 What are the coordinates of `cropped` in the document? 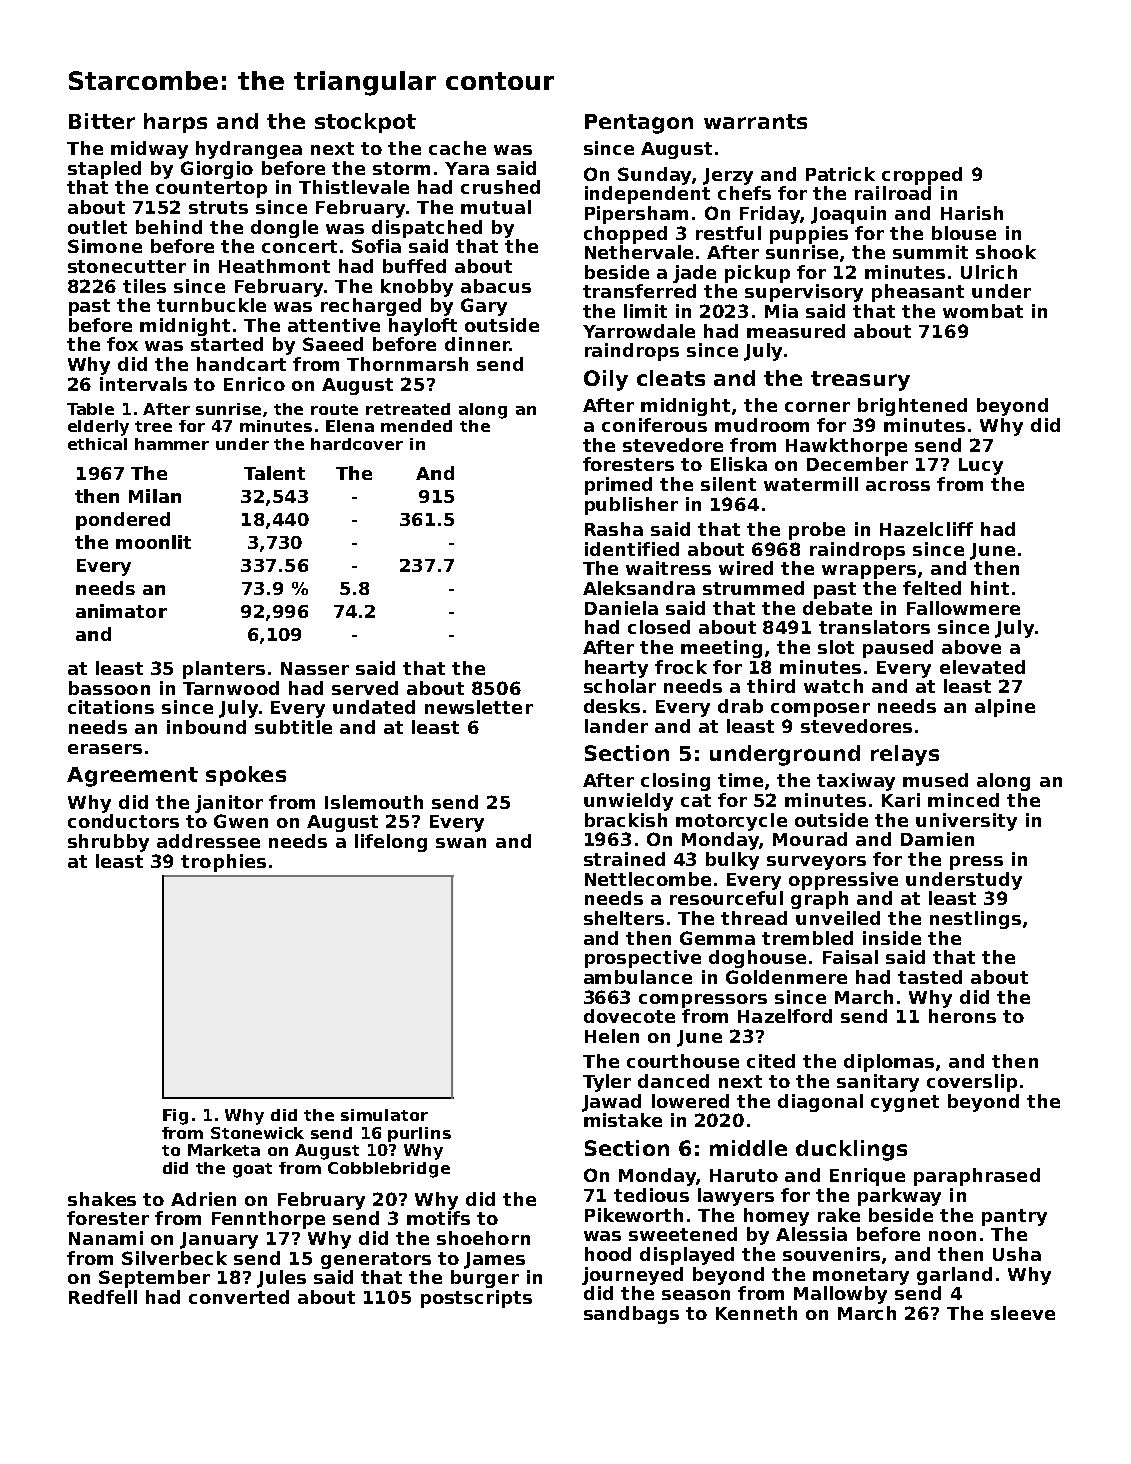 It's located at (922, 176).
